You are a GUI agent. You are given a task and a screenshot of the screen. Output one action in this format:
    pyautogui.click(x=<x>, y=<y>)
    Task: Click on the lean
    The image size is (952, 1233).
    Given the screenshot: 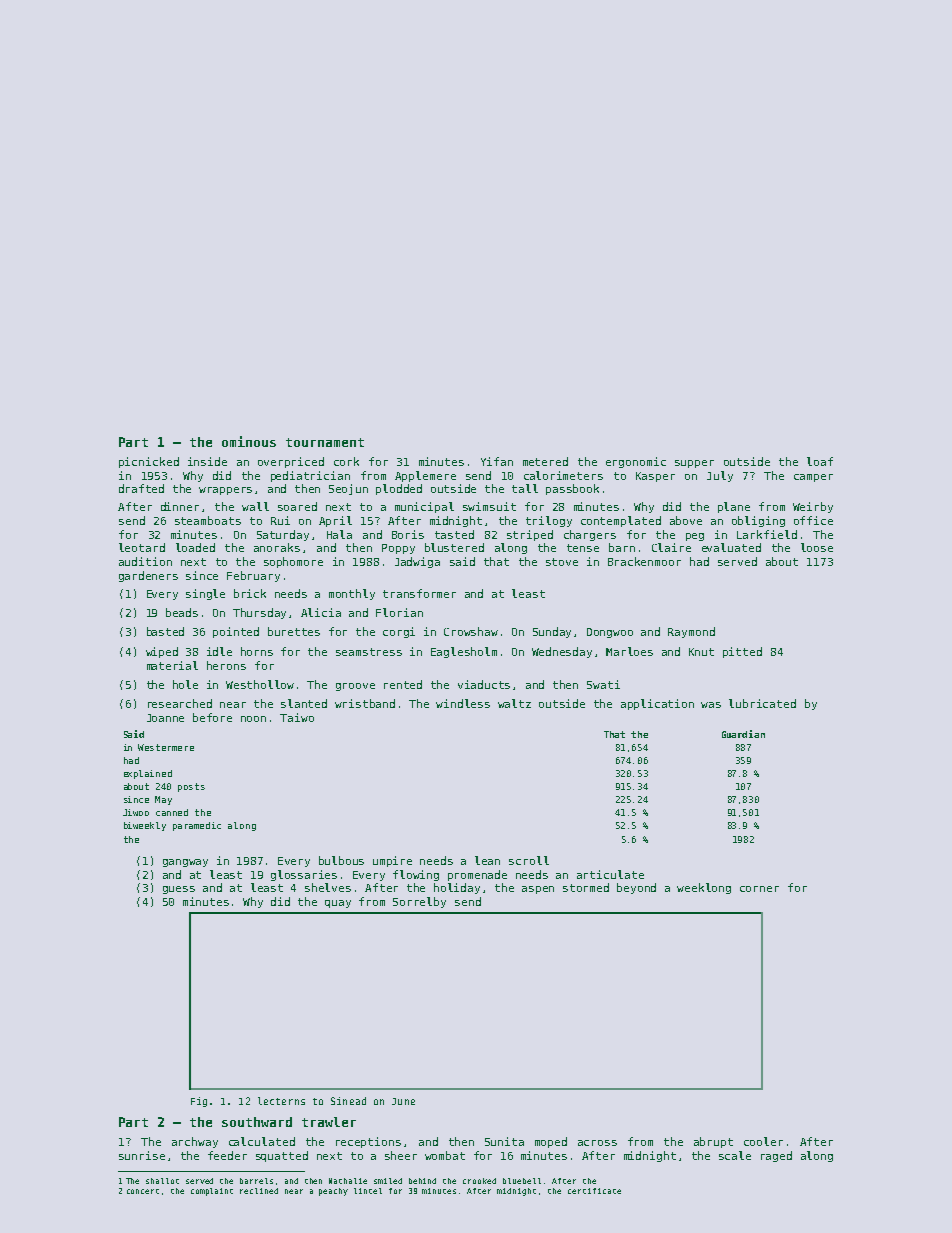 What is the action you would take?
    pyautogui.click(x=487, y=860)
